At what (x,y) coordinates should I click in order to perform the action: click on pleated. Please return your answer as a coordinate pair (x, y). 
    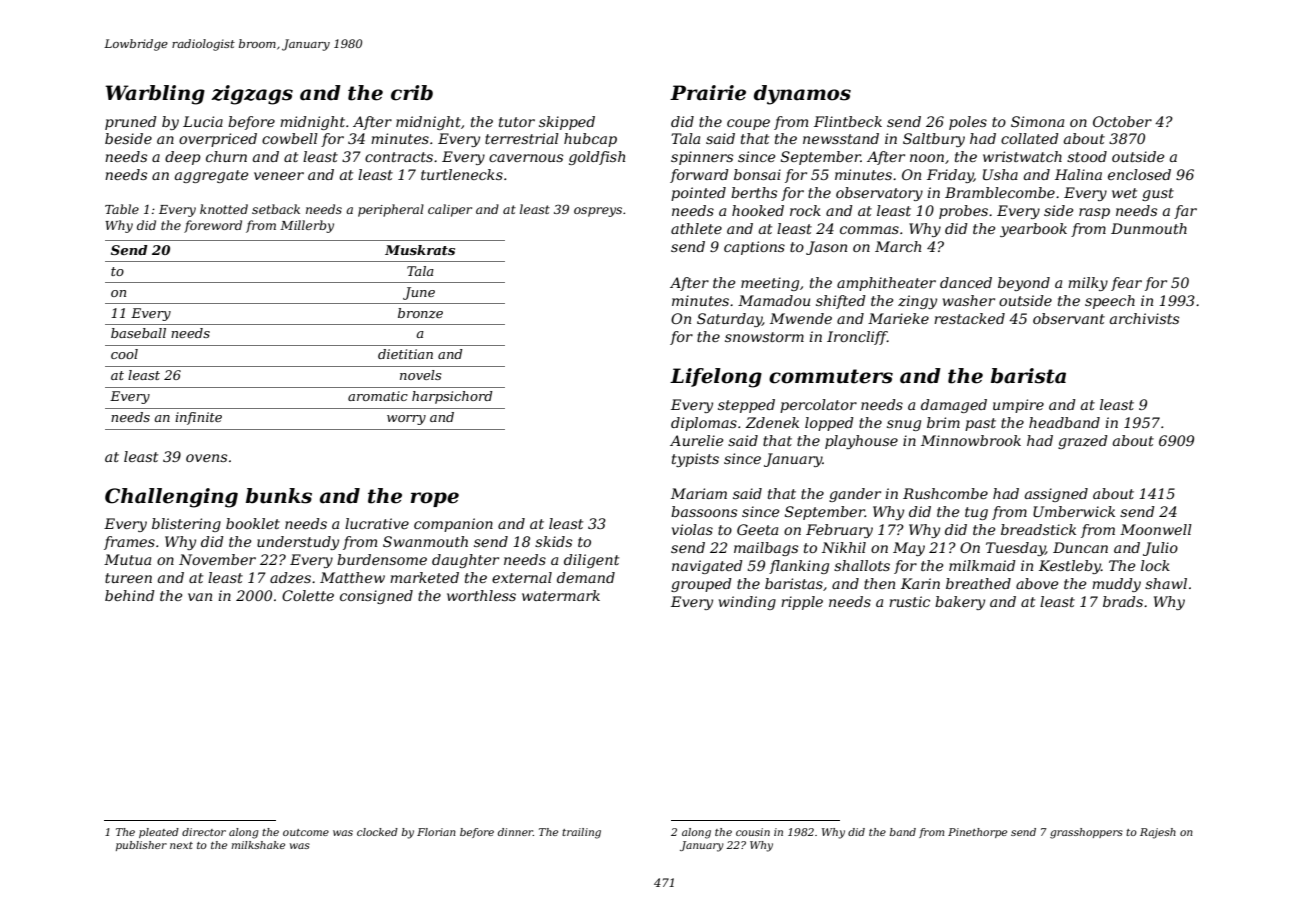
    Looking at the image, I should click on (159, 833).
